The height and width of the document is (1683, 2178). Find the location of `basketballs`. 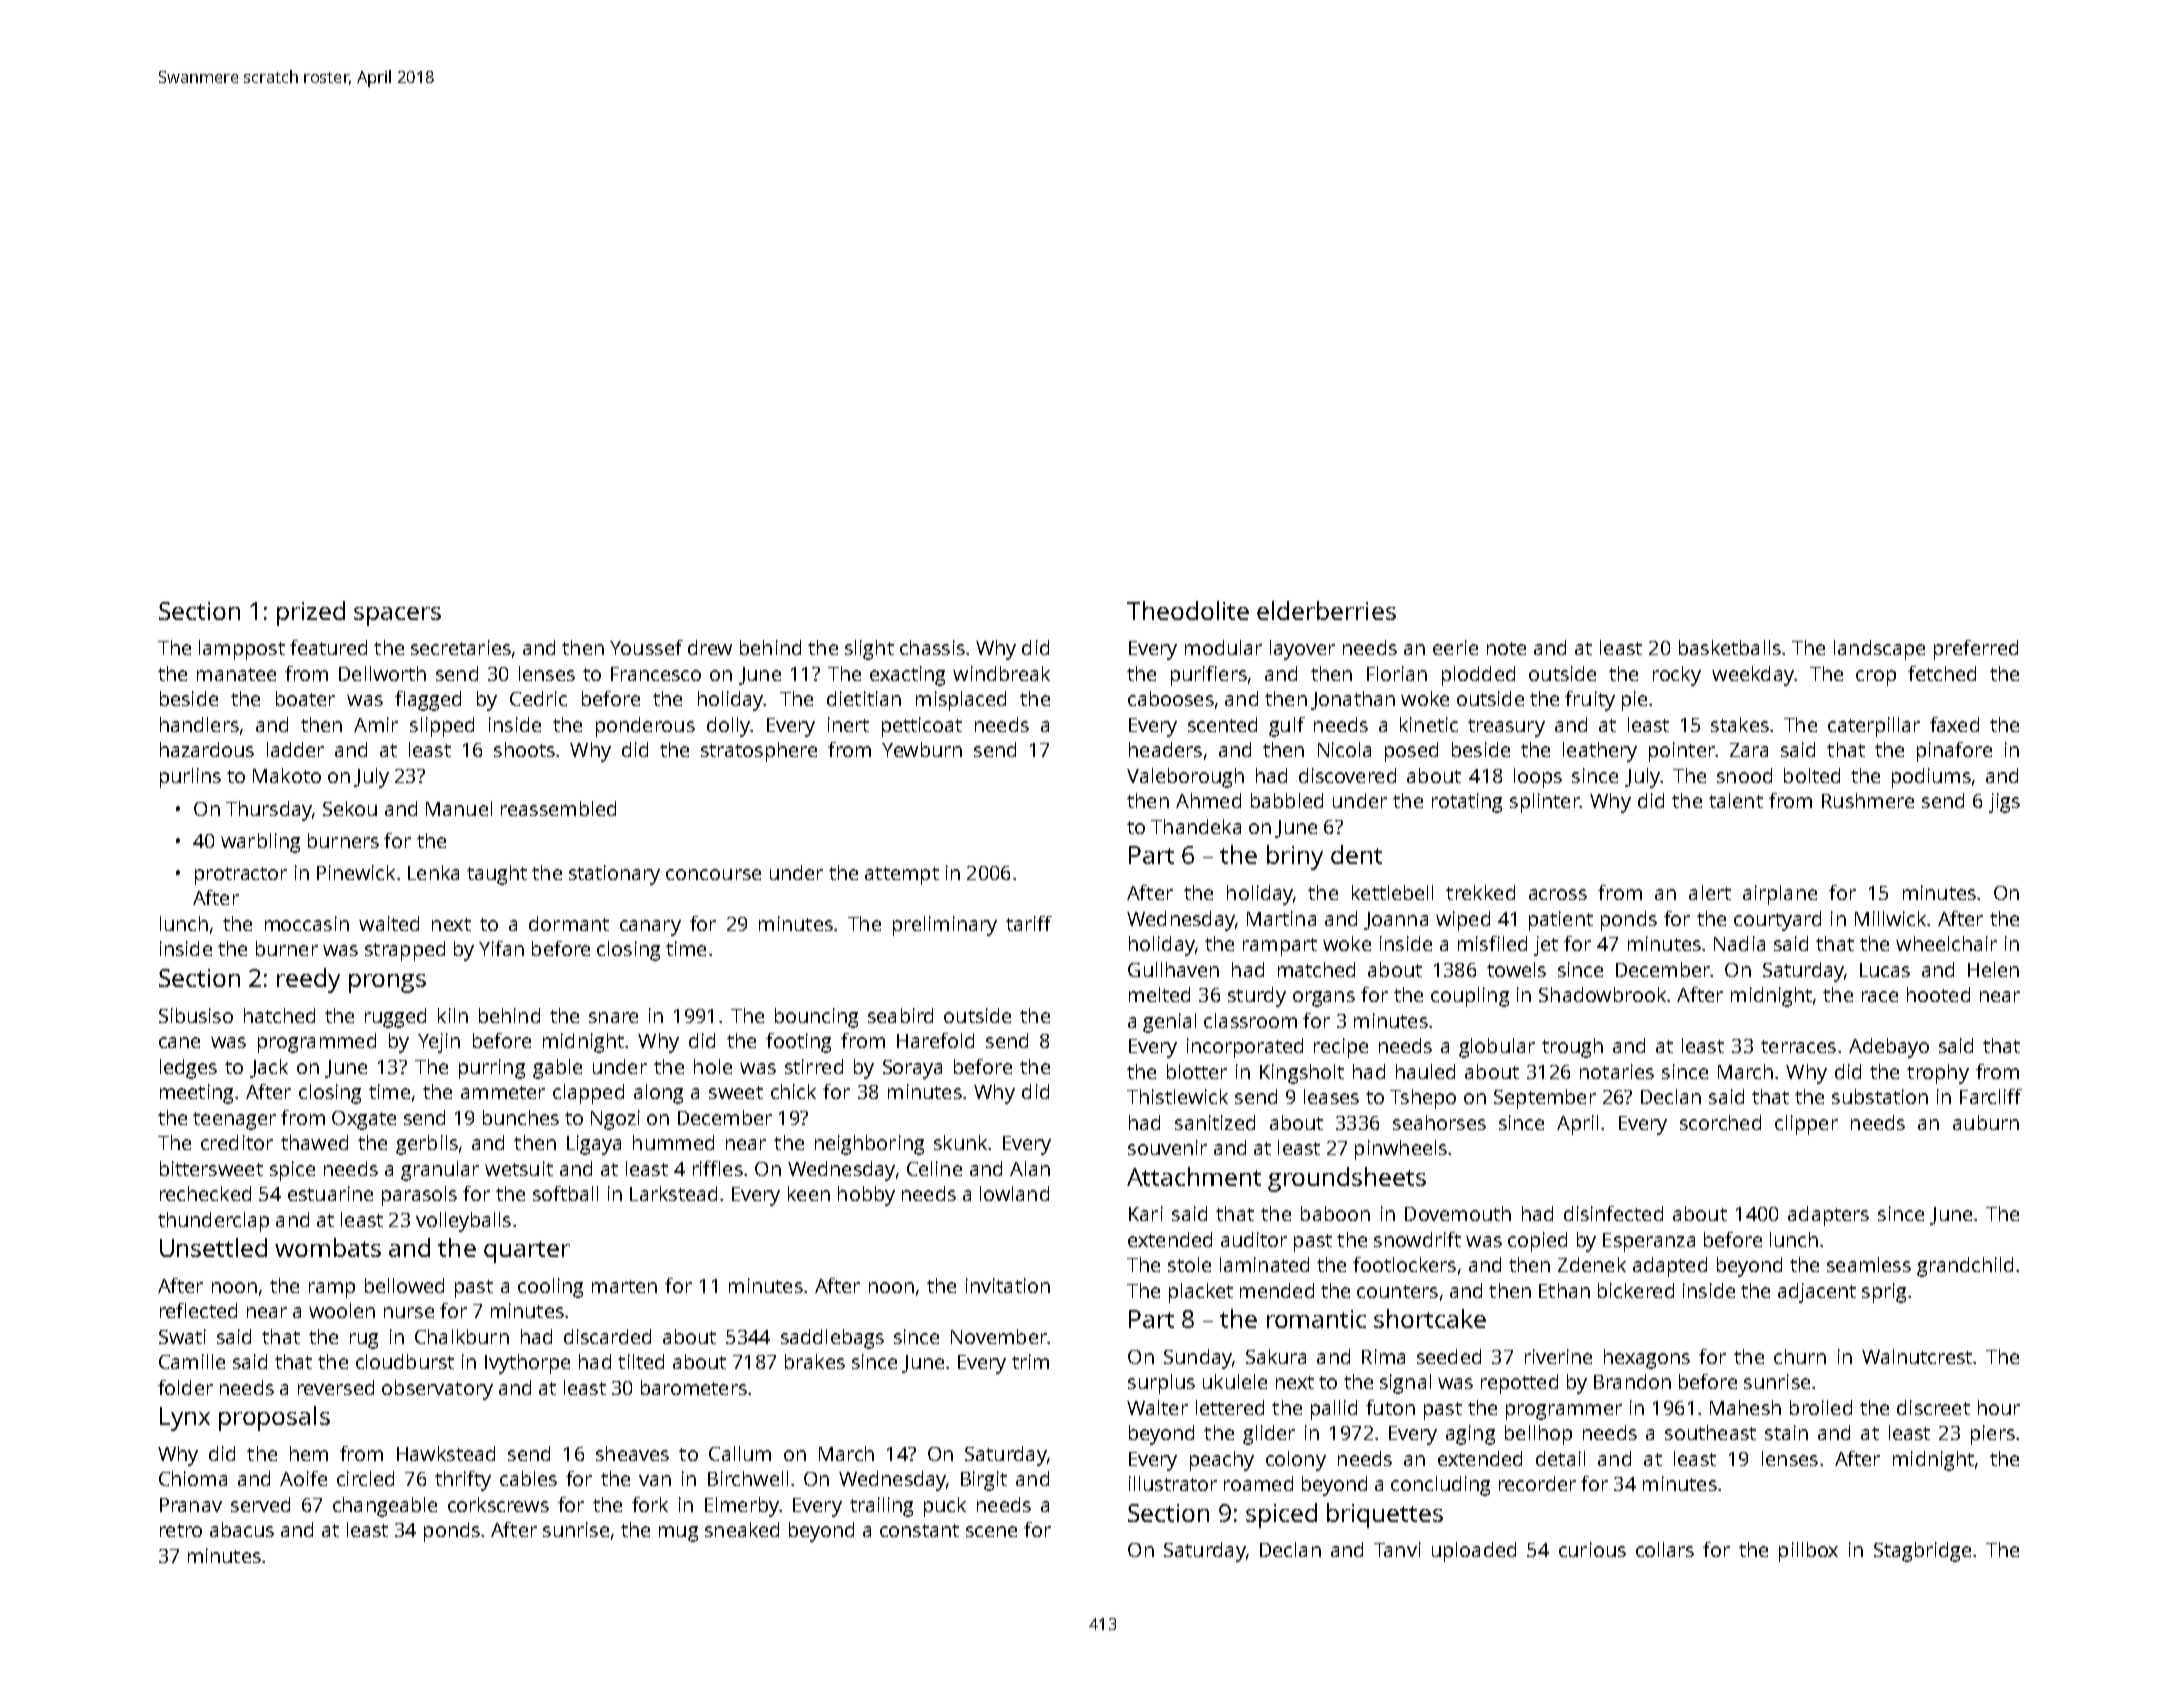

basketballs is located at coordinates (1730, 647).
